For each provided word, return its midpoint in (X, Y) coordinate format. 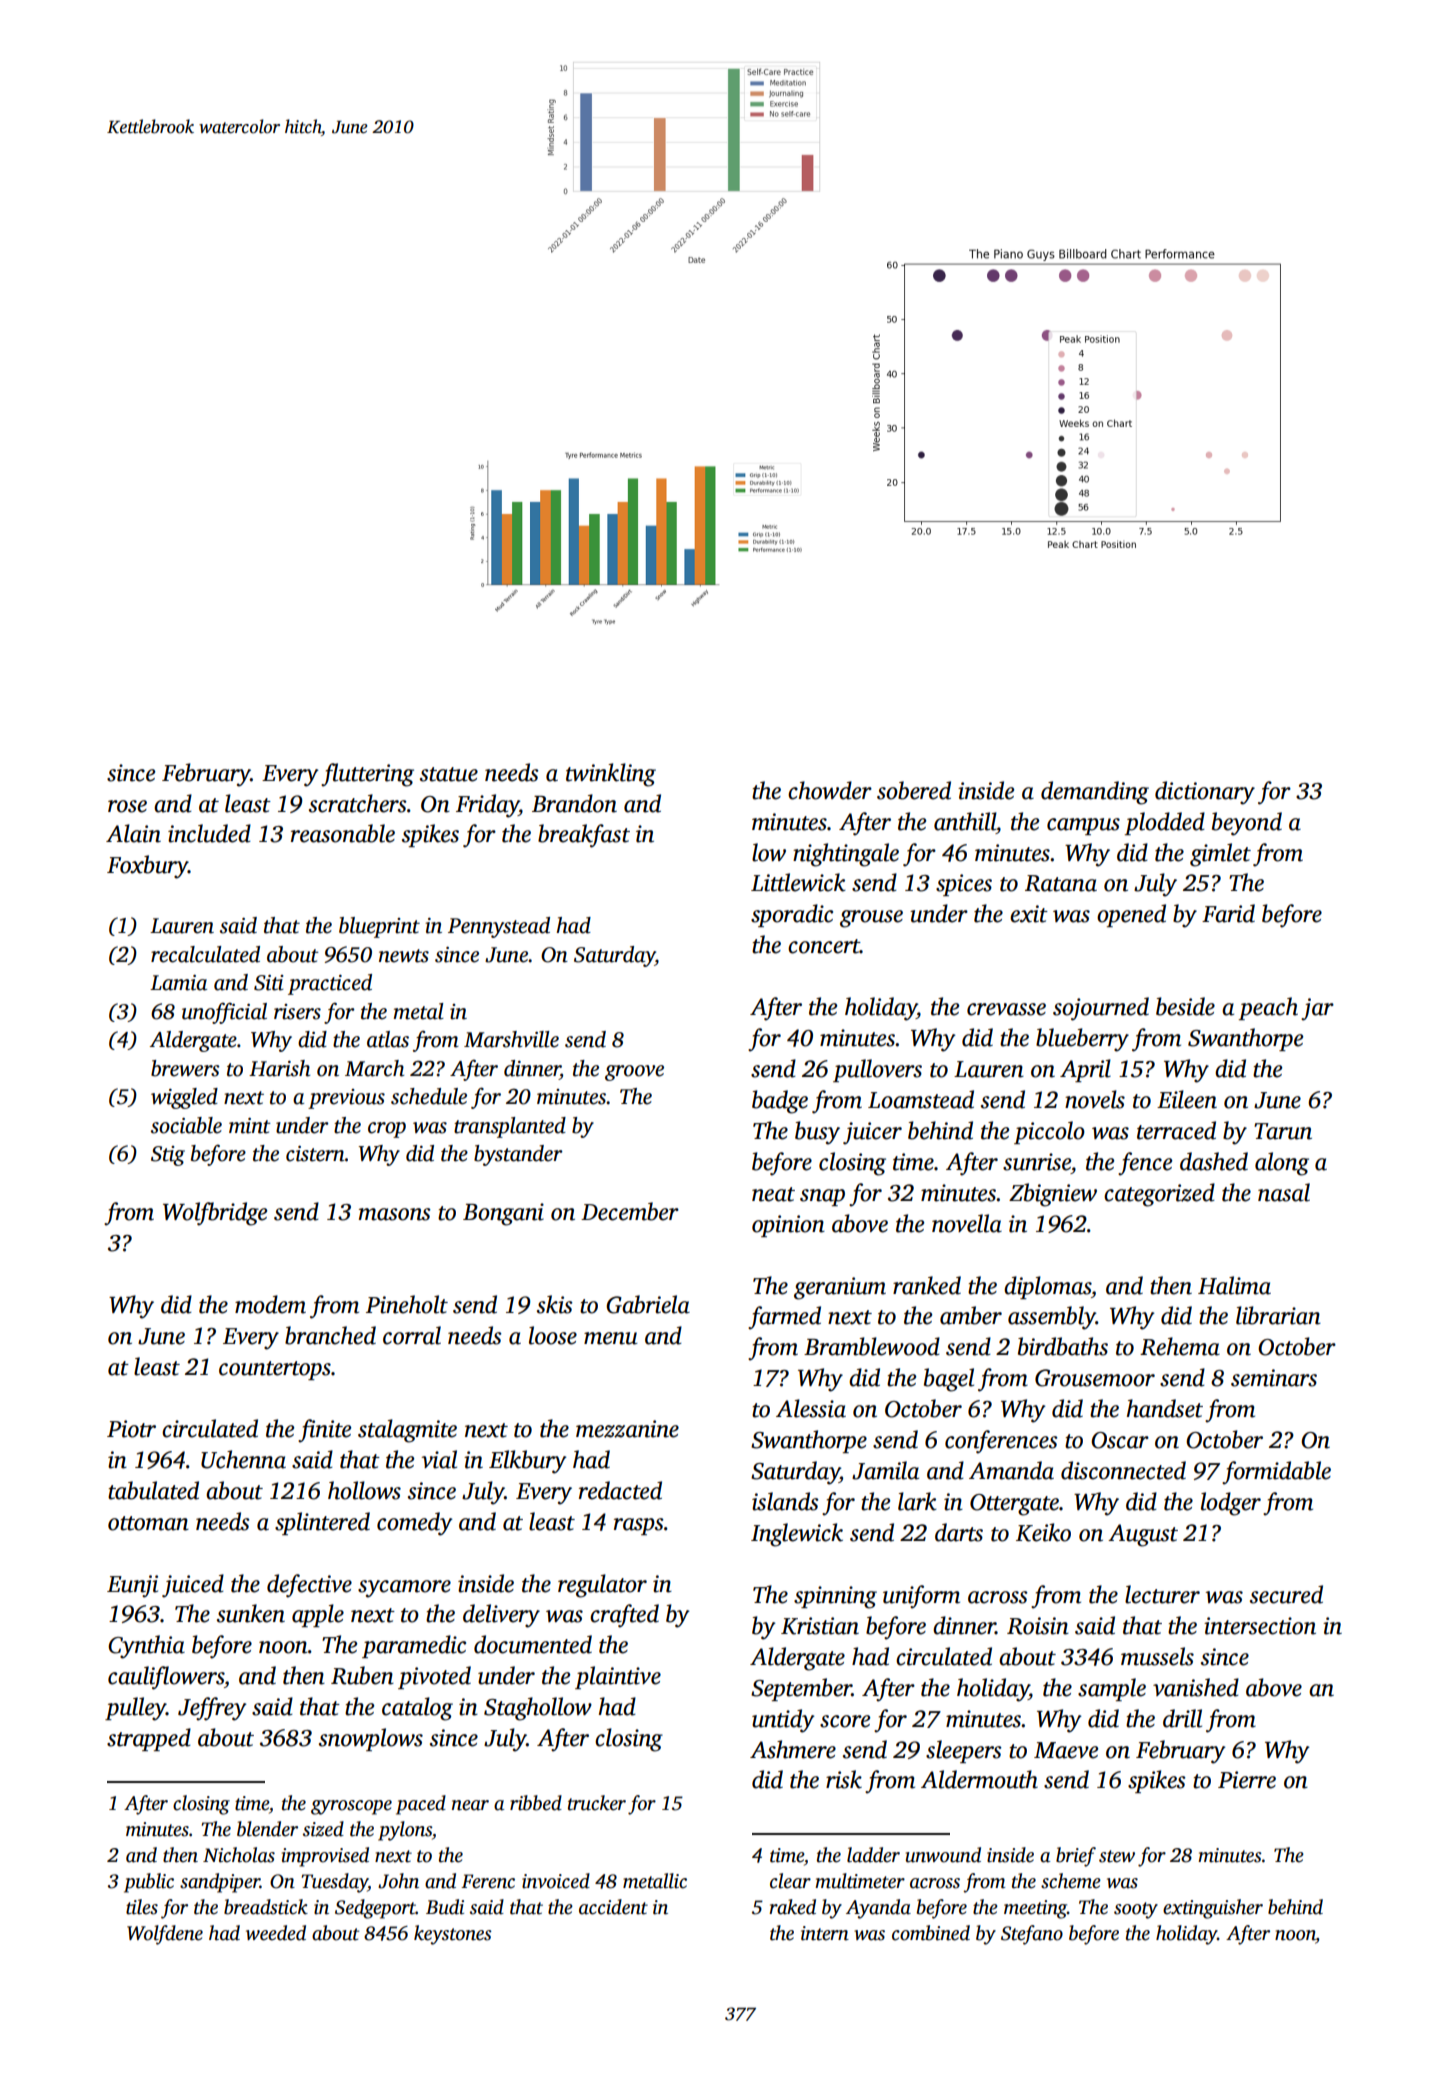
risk (844, 1779)
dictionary (1205, 793)
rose (127, 806)
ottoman (148, 1523)
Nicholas (239, 1855)
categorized (1159, 1195)
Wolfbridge (215, 1214)
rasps (639, 1526)
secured (1286, 1594)
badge (780, 1102)
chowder (830, 790)
